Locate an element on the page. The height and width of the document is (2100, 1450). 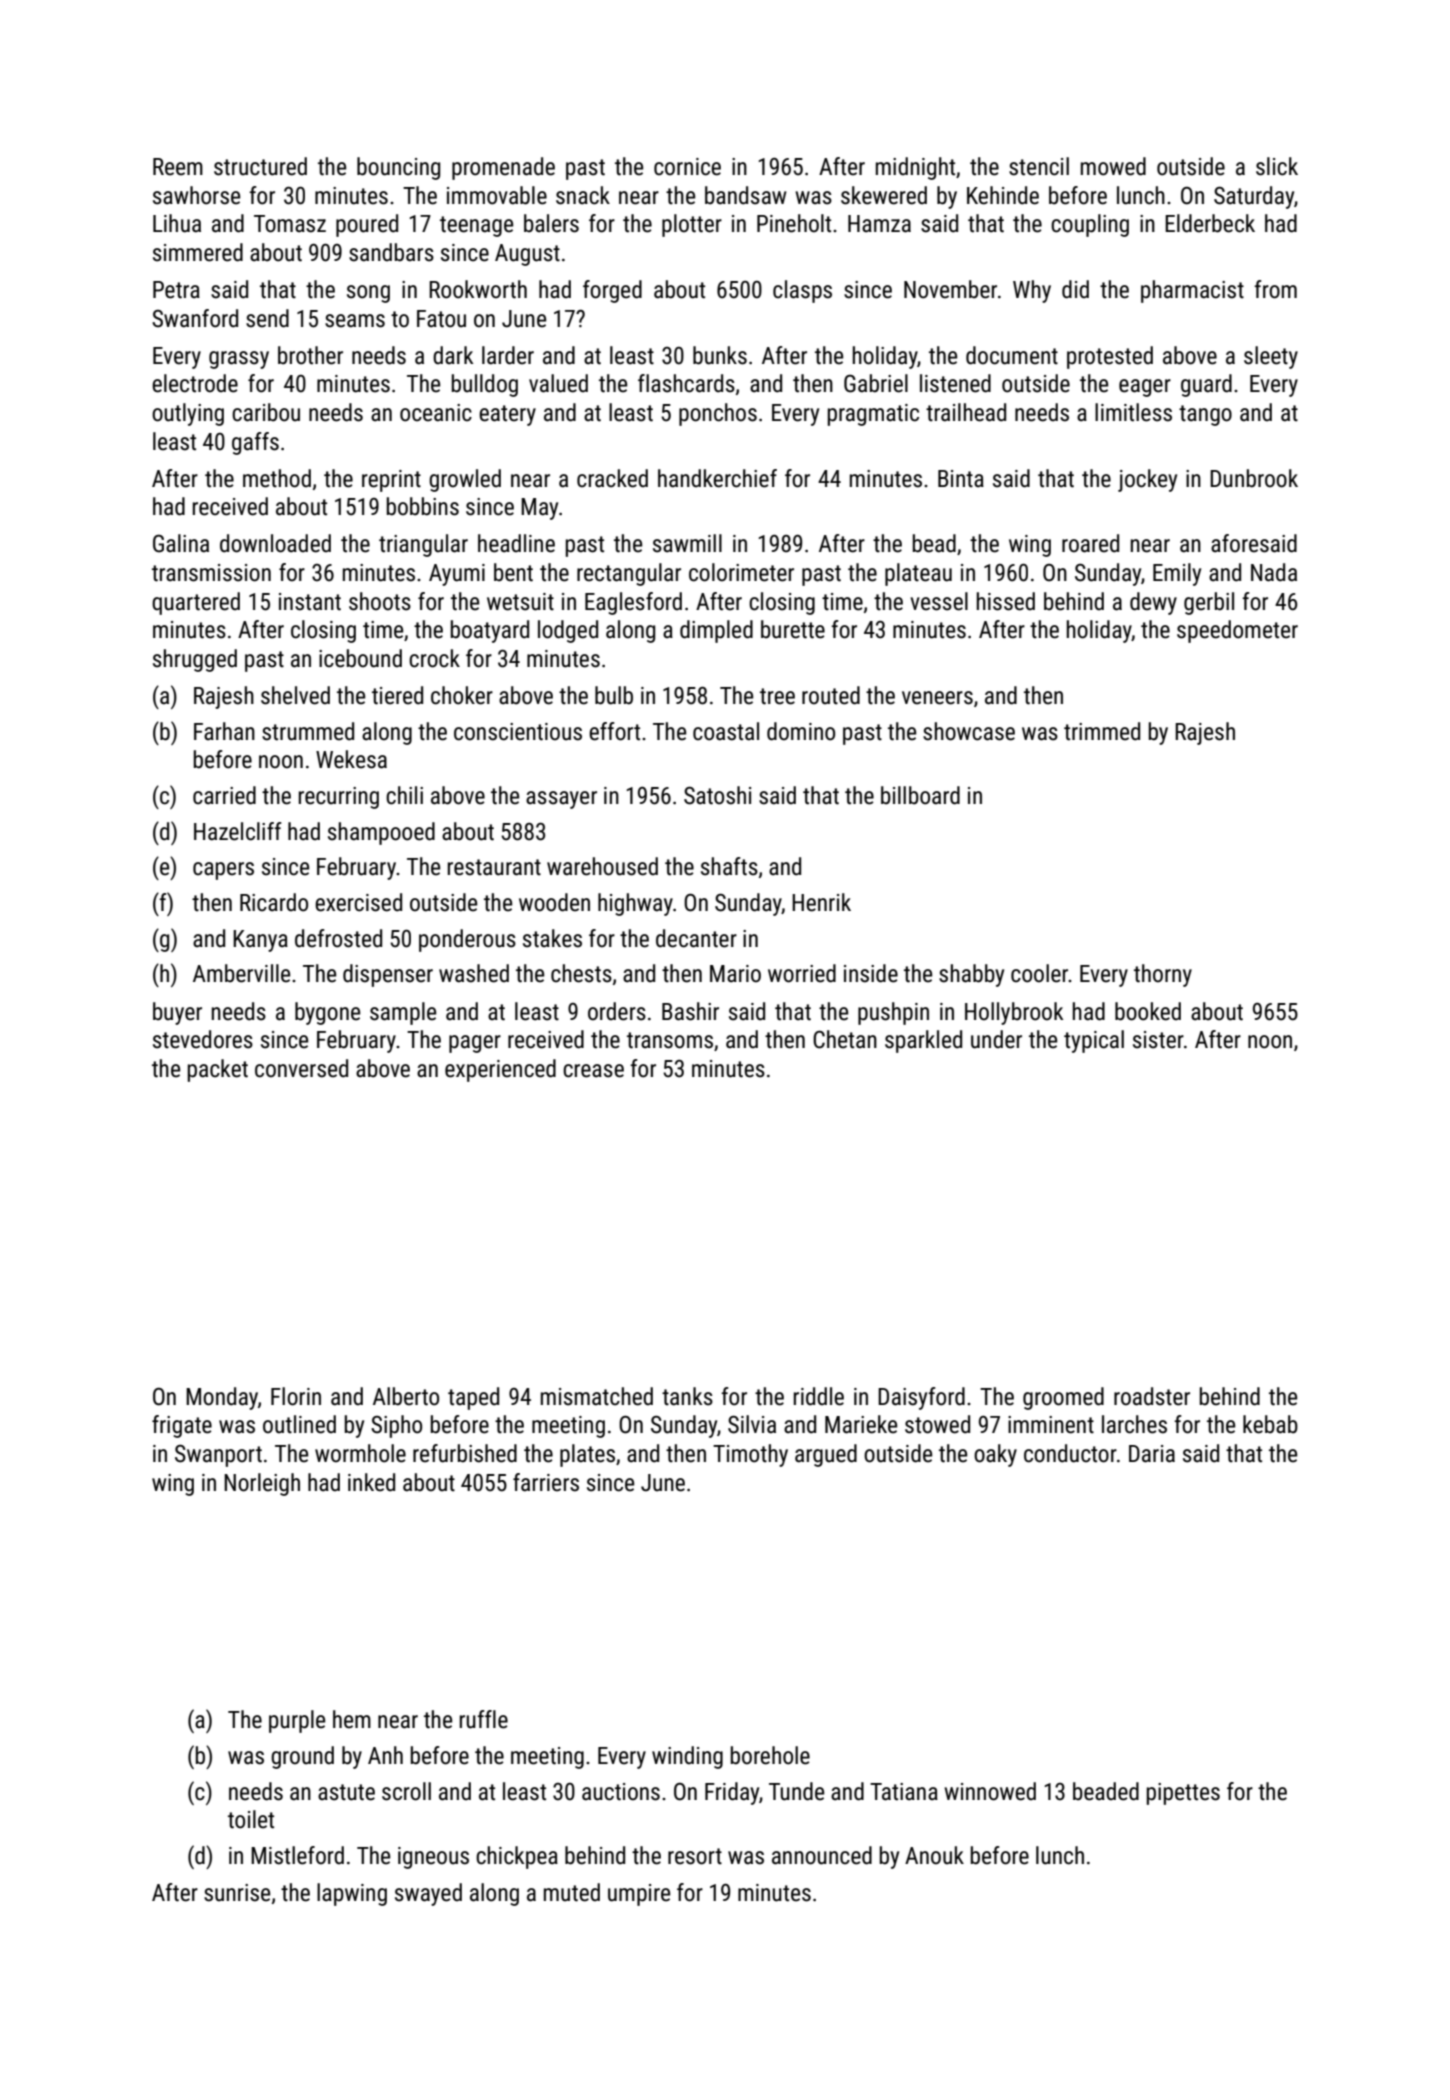
cornice is located at coordinates (687, 167).
